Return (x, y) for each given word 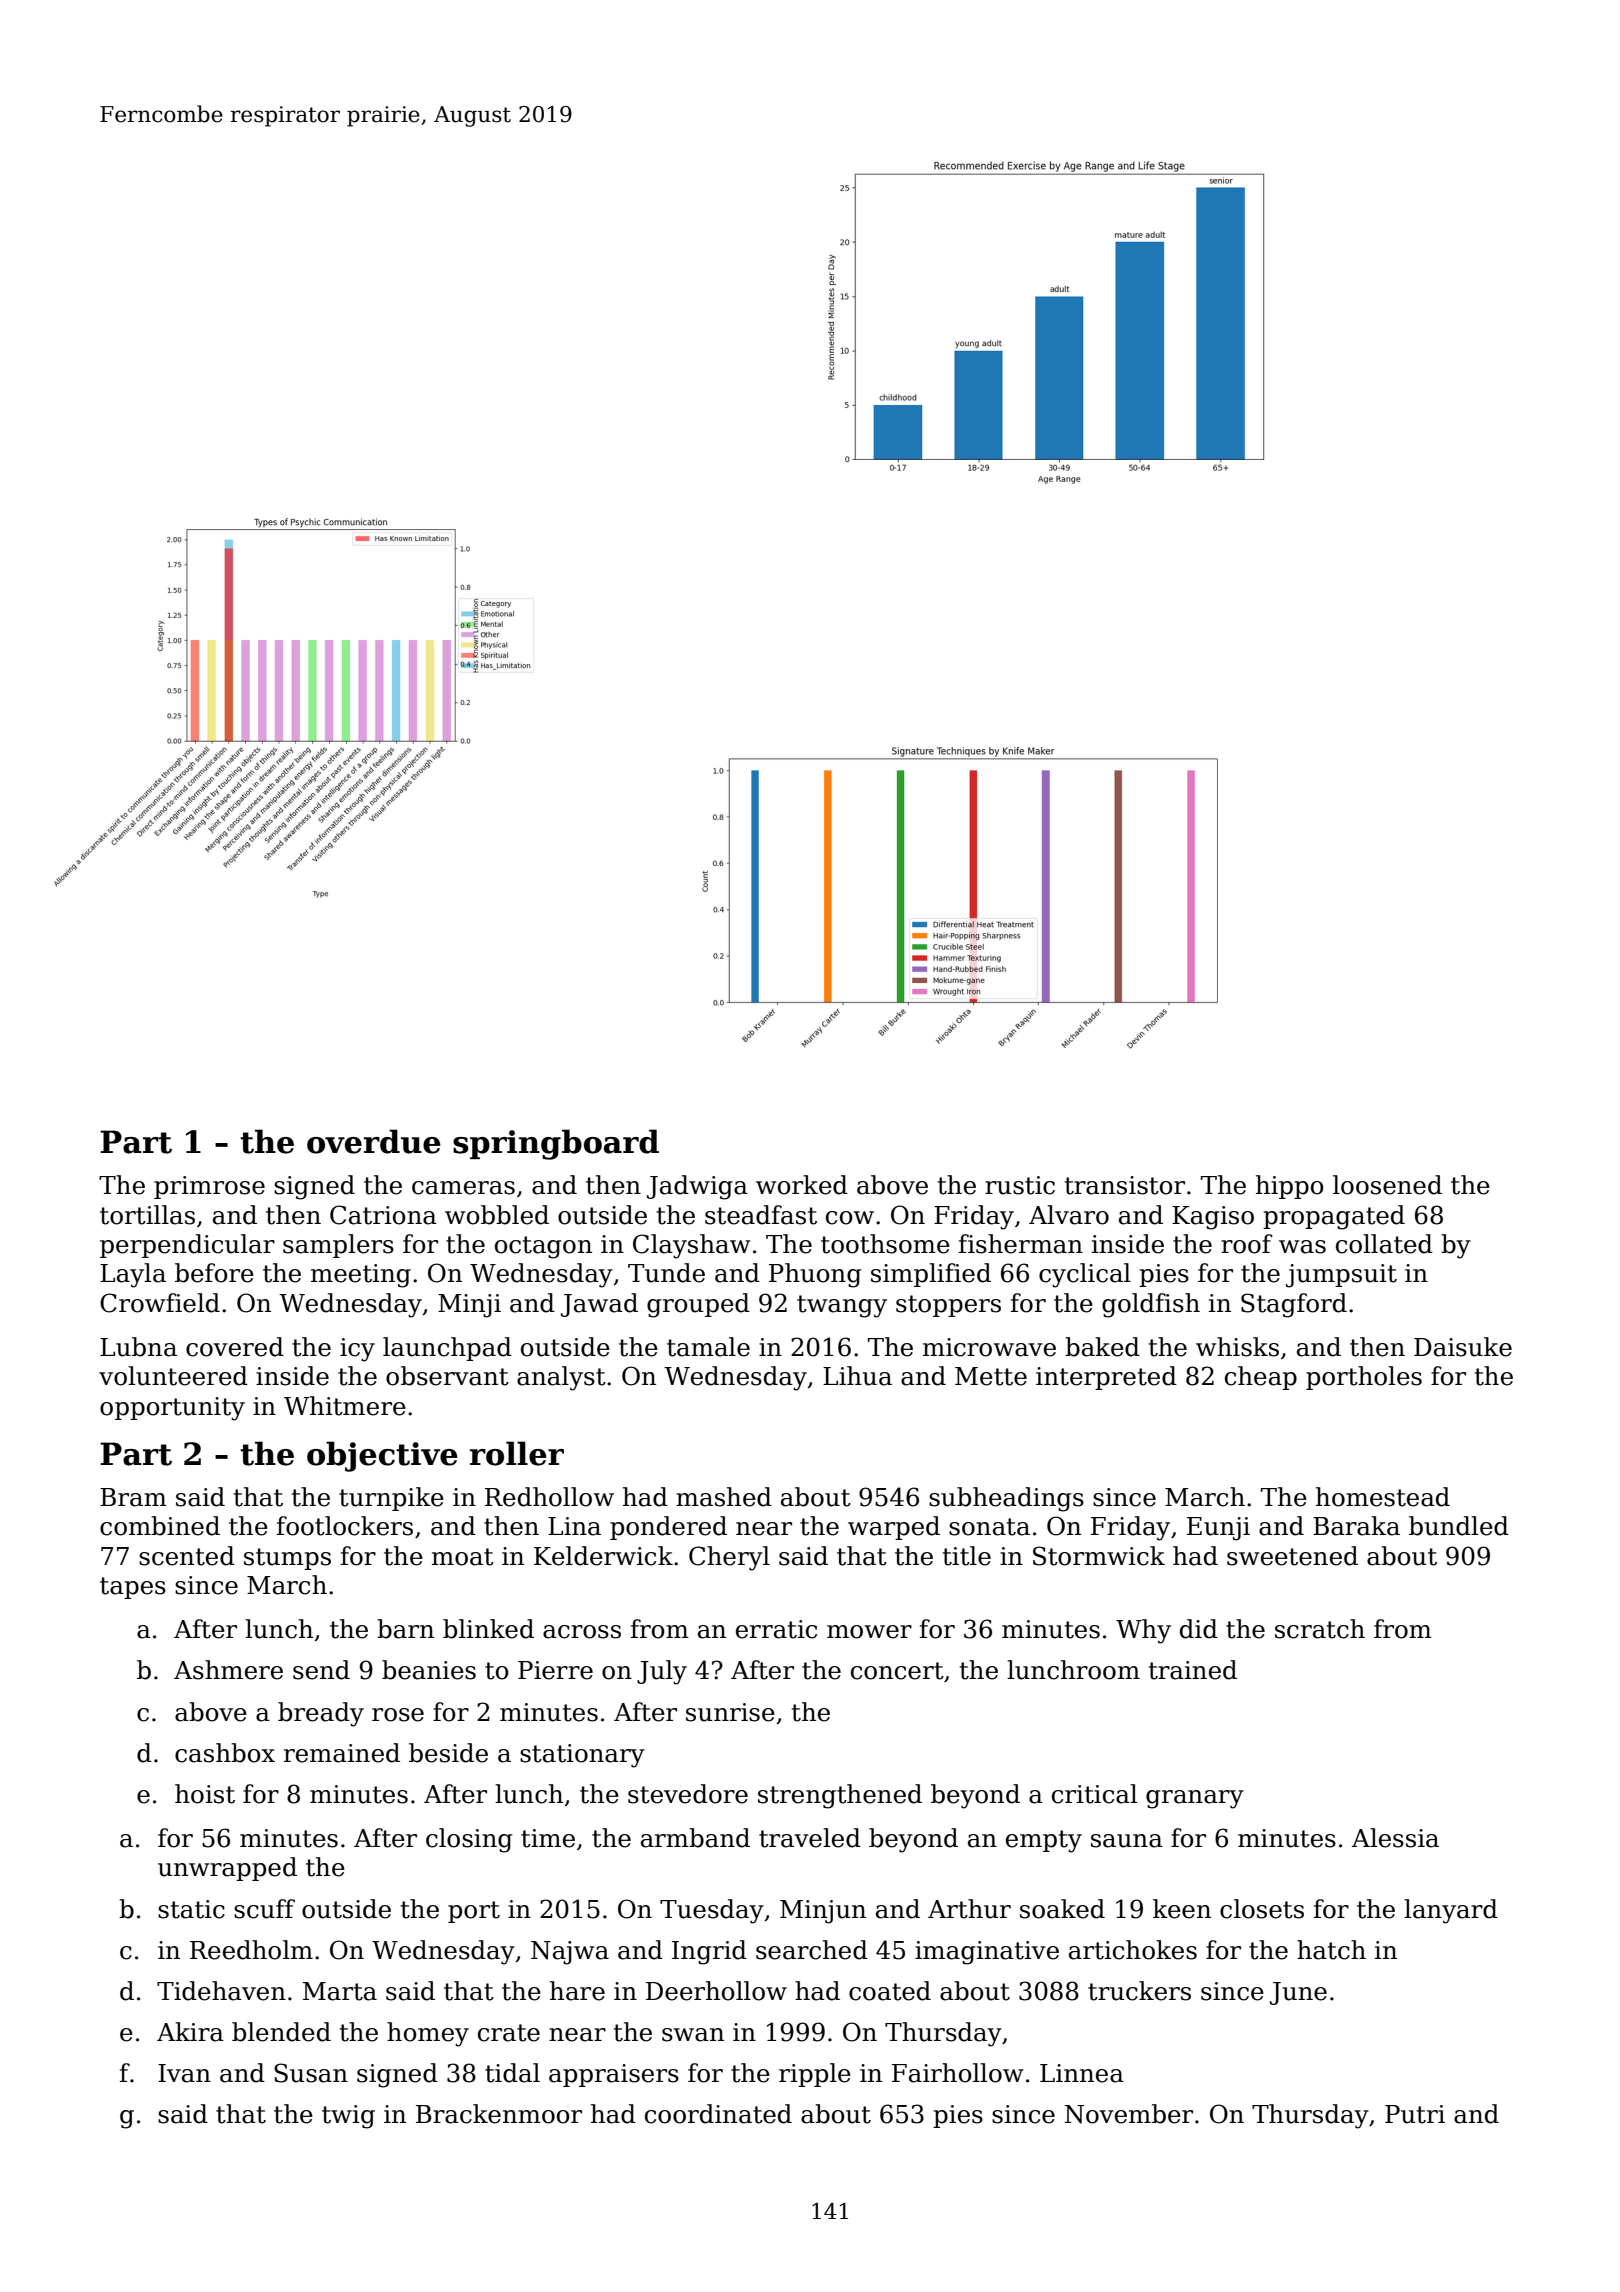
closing (469, 1840)
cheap (1261, 1378)
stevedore (688, 1794)
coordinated (718, 2114)
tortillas (147, 1215)
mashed (724, 1497)
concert (897, 1671)
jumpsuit (1341, 1276)
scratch (1320, 1629)
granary (1195, 1799)
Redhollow (549, 1497)
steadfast (761, 1215)
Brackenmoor (499, 2114)
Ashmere (228, 1670)
